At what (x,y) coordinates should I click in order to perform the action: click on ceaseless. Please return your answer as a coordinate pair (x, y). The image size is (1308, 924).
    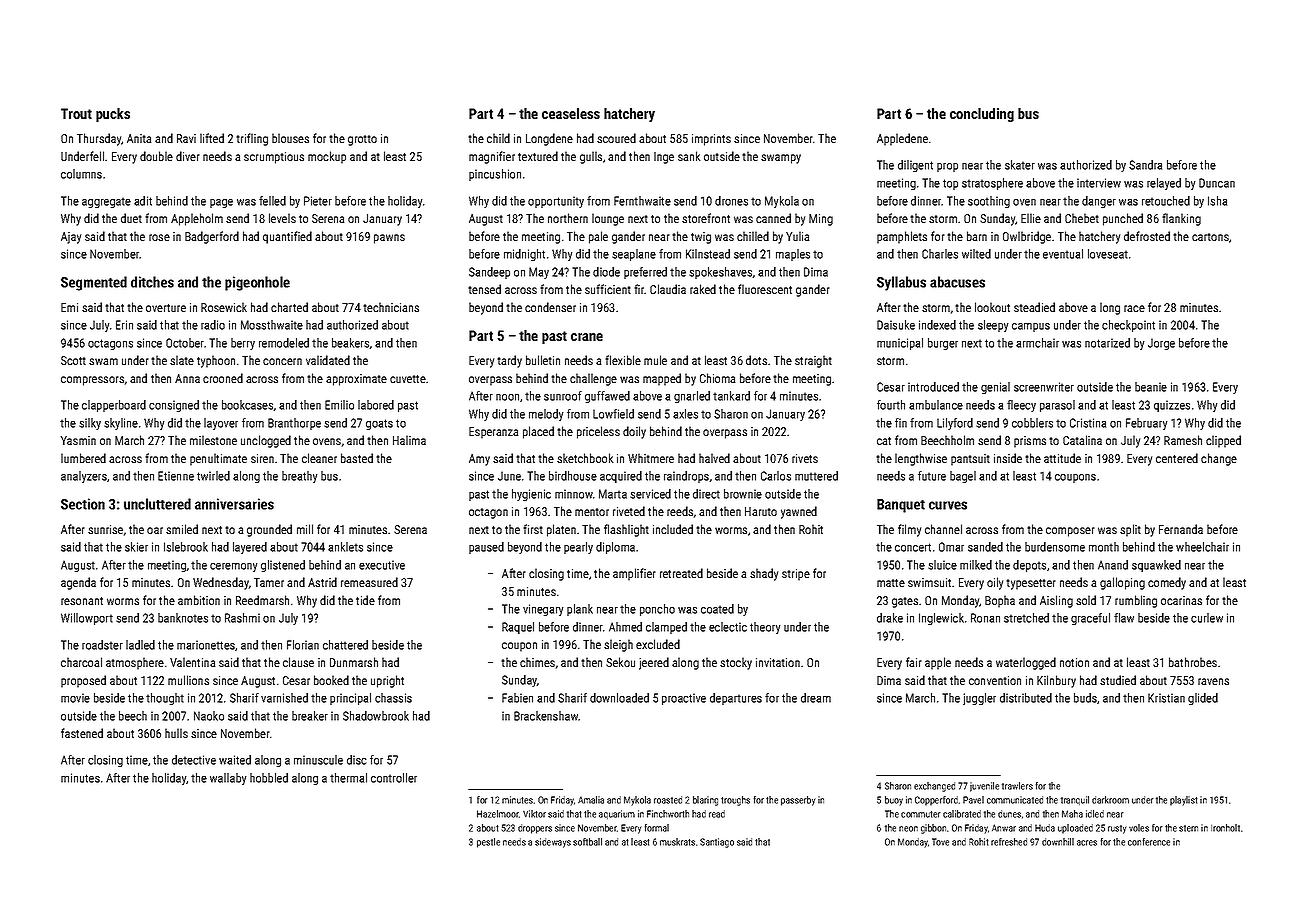
    Looking at the image, I should click on (571, 113).
